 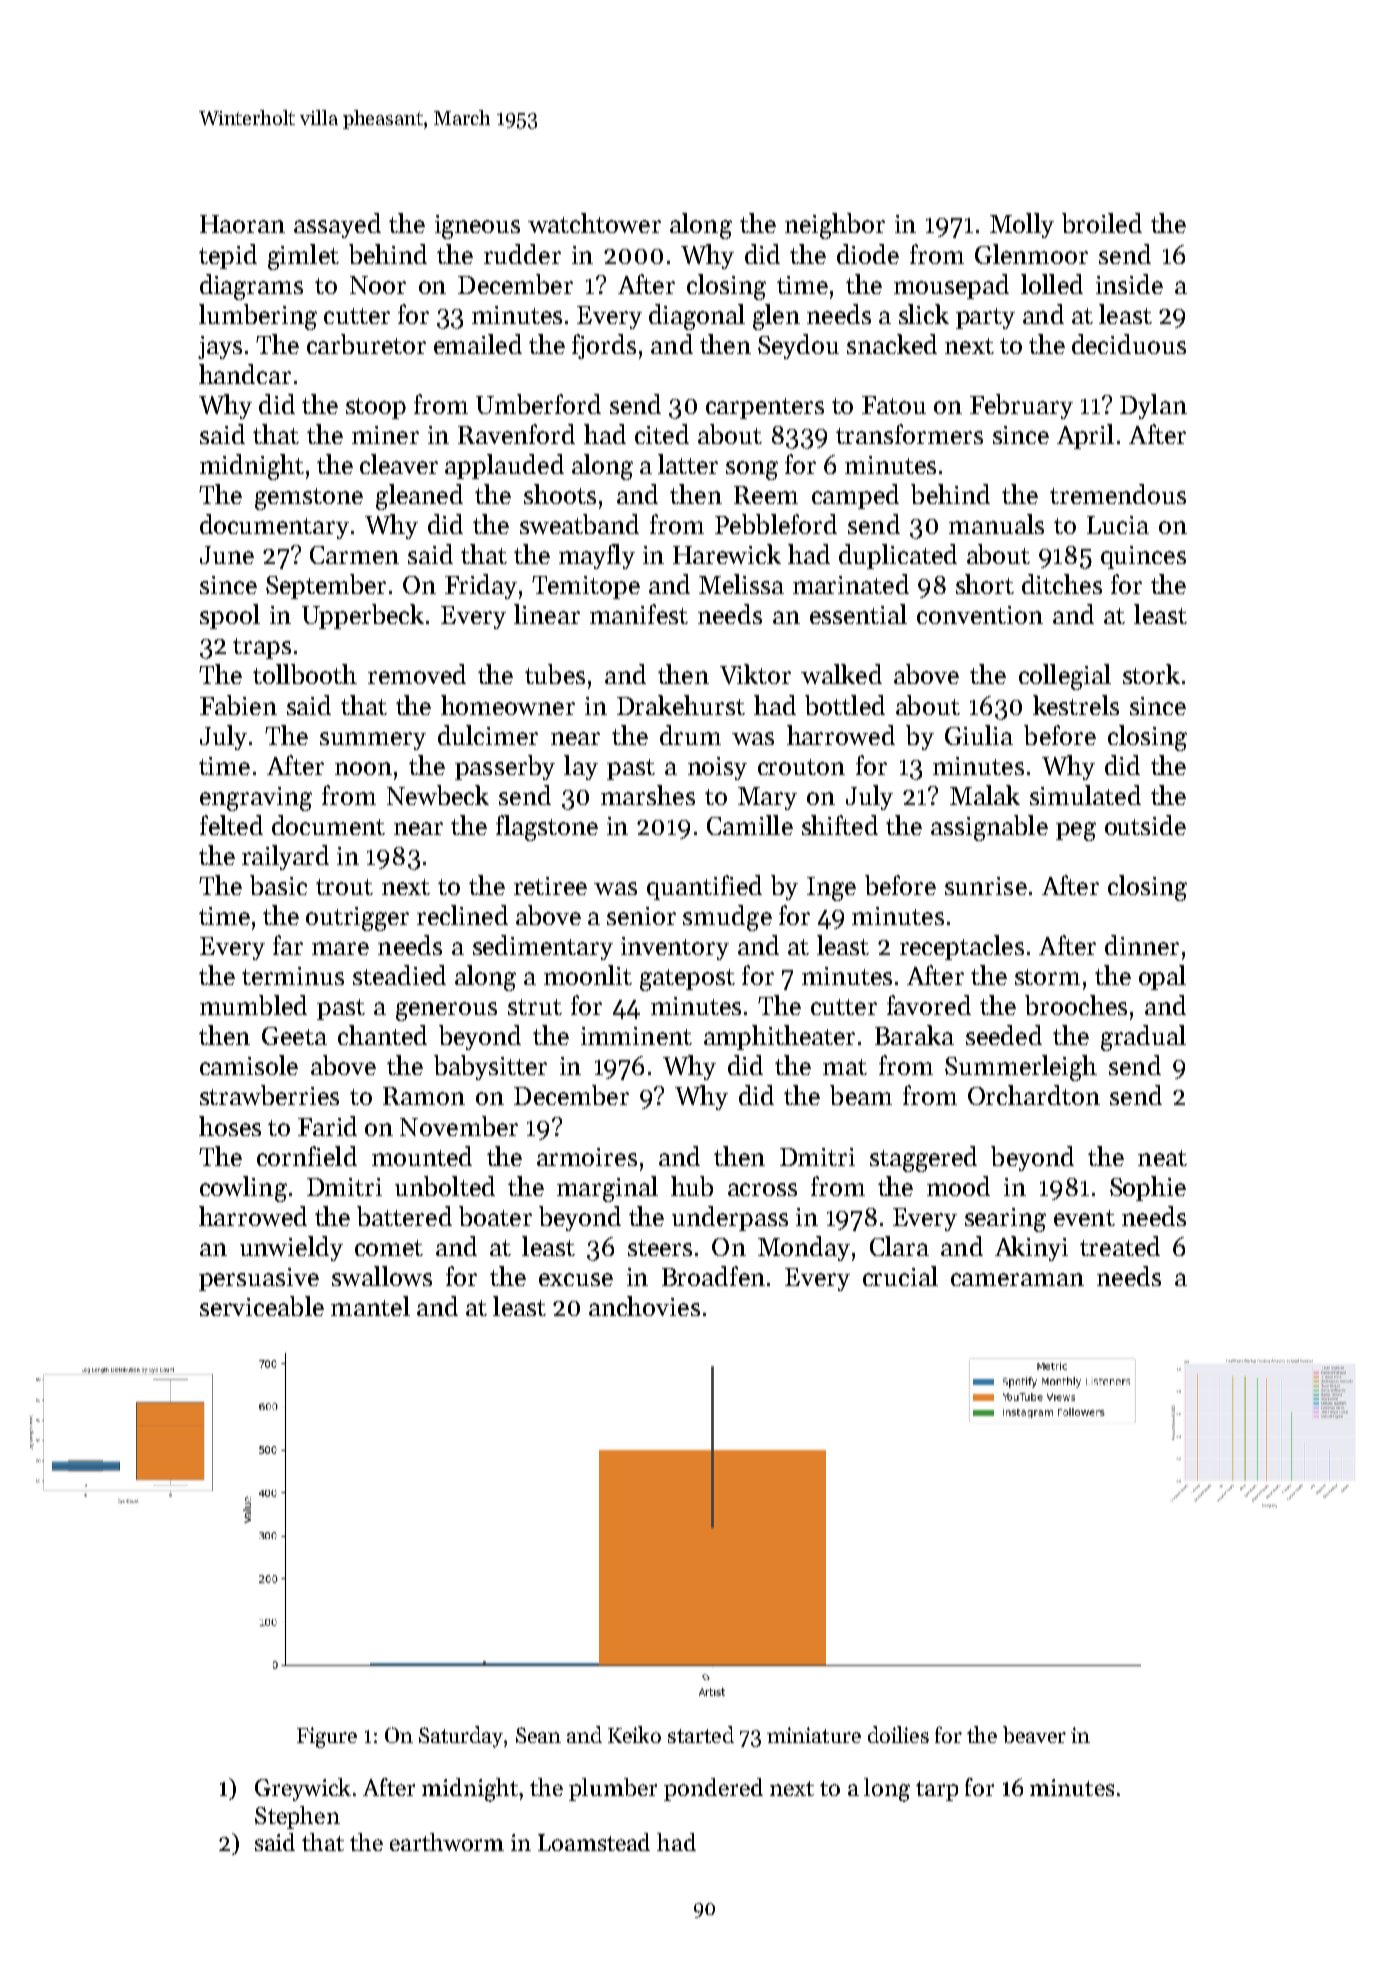 What do you see at coordinates (1120, 1246) in the image?
I see `treated` at bounding box center [1120, 1246].
